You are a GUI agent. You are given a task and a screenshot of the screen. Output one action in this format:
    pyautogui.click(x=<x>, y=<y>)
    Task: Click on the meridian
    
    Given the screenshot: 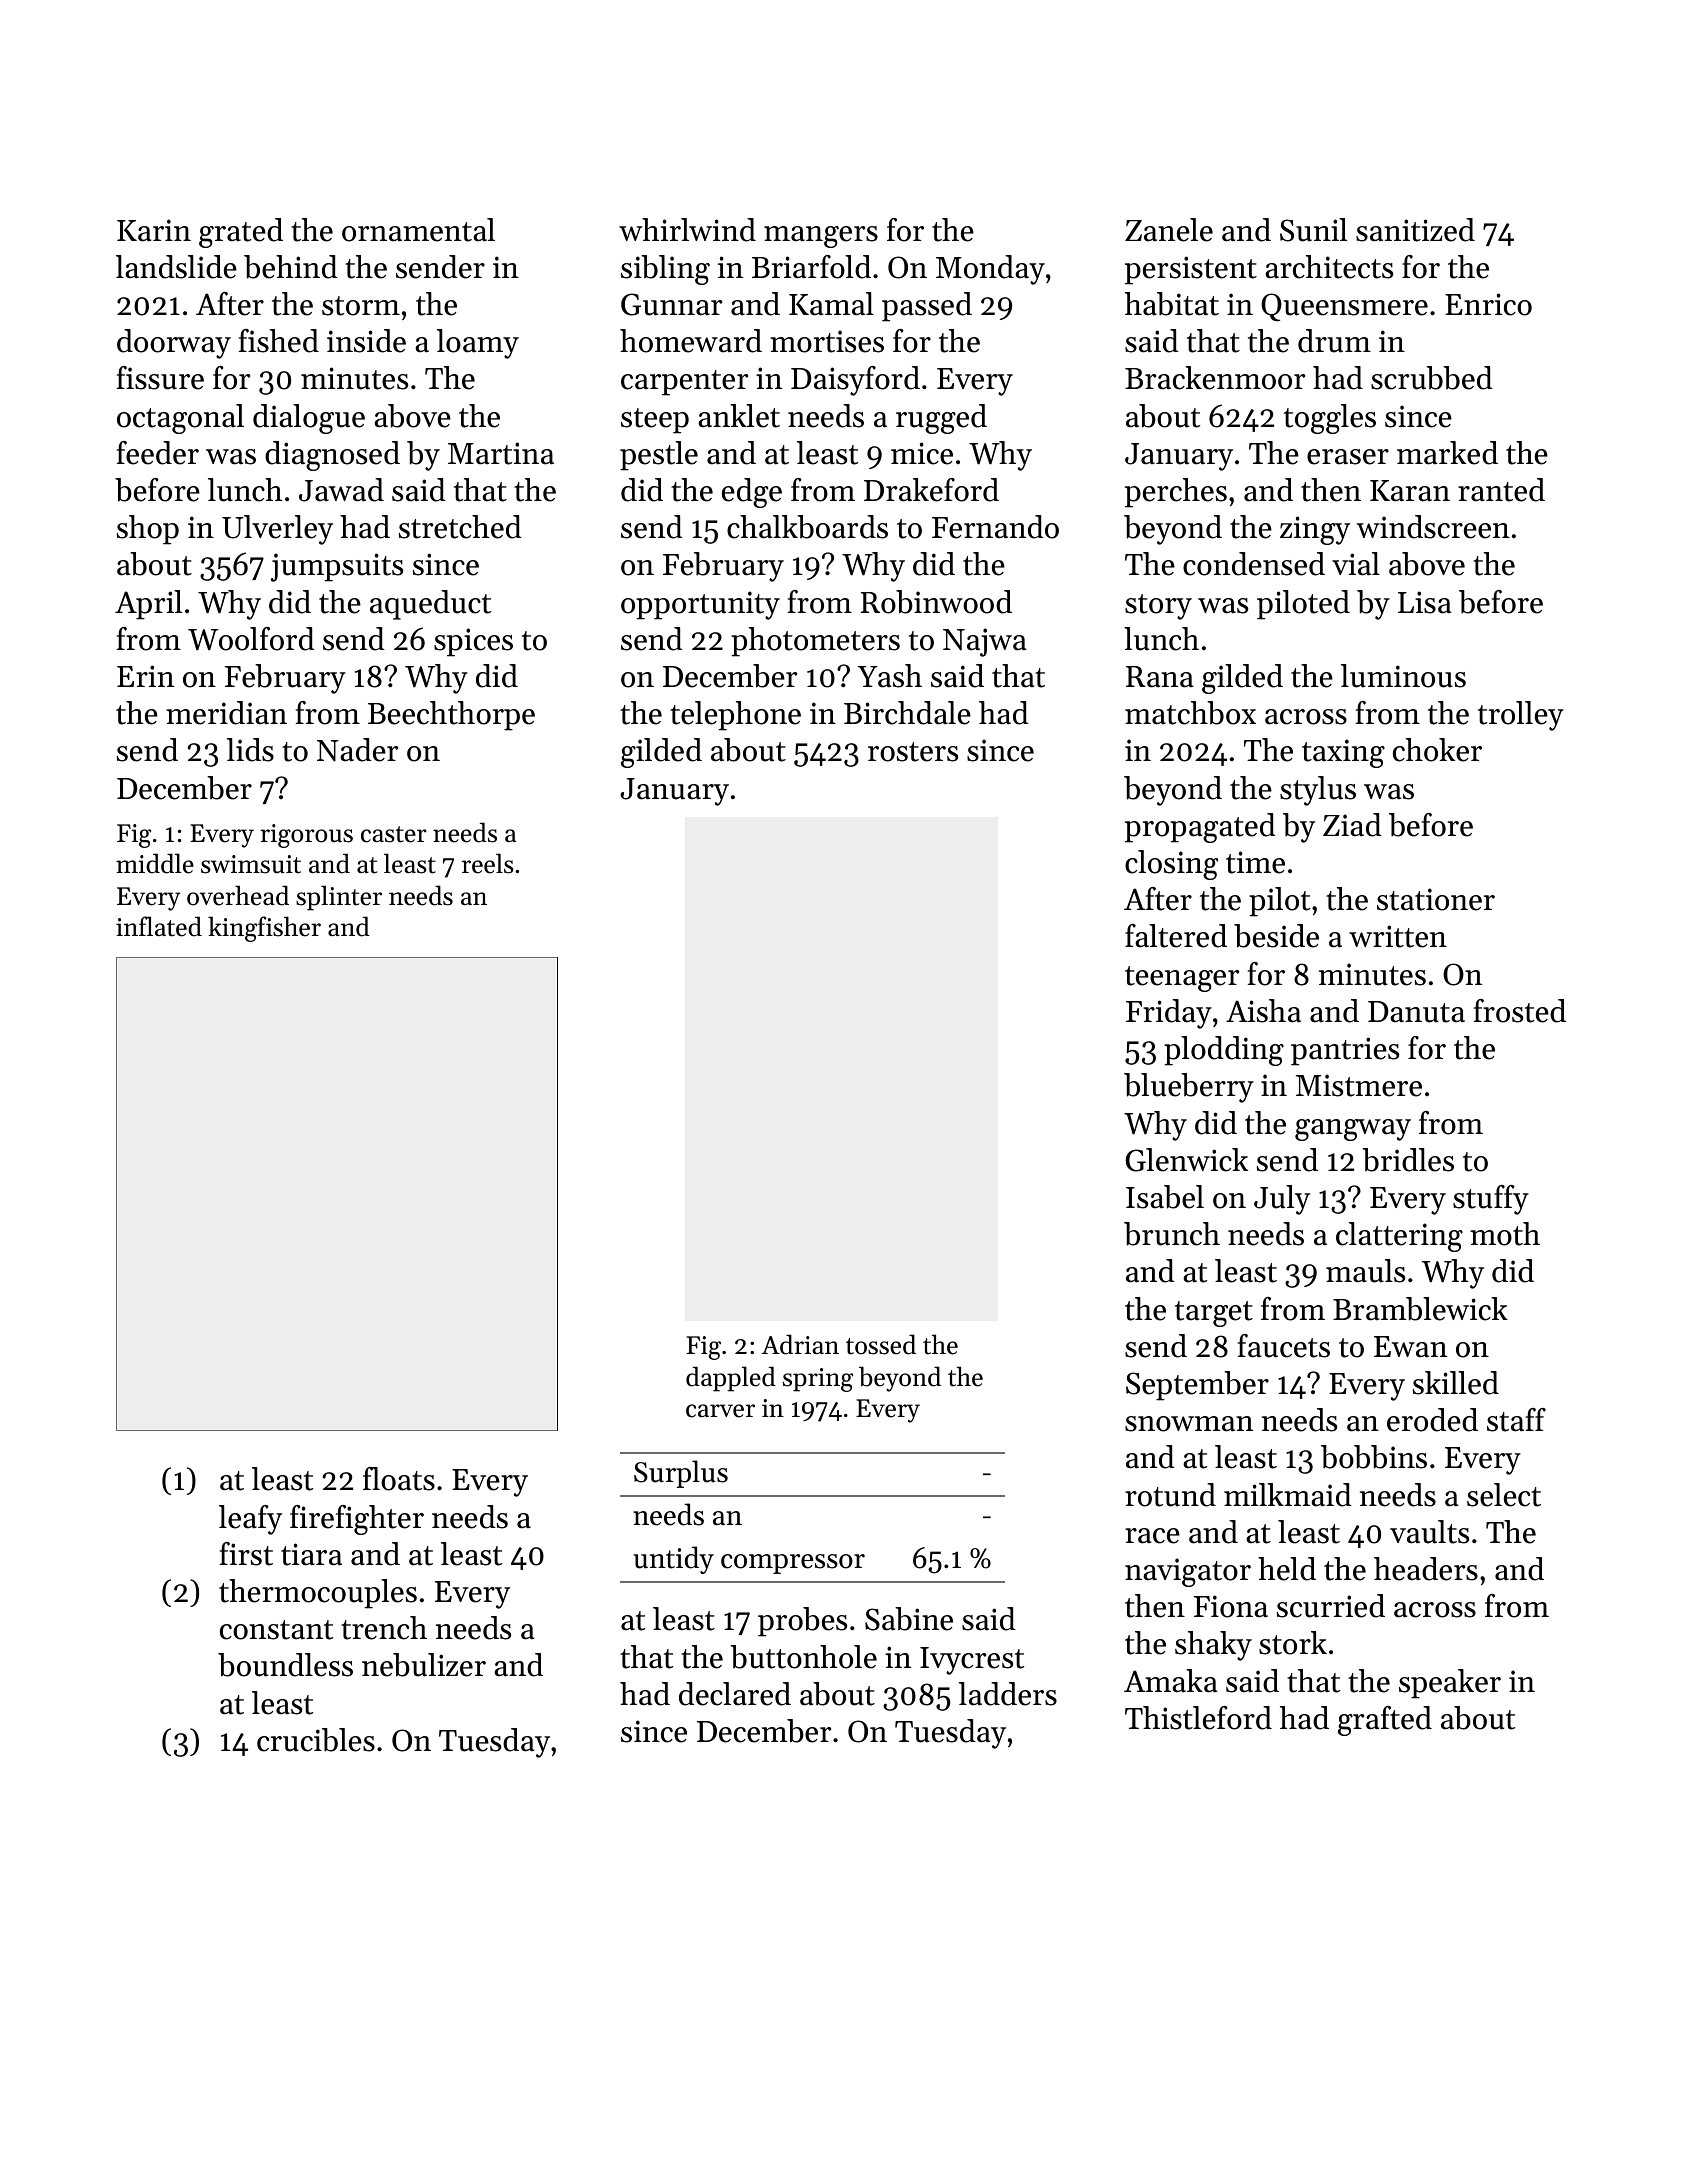 What is the action you would take?
    pyautogui.click(x=226, y=713)
